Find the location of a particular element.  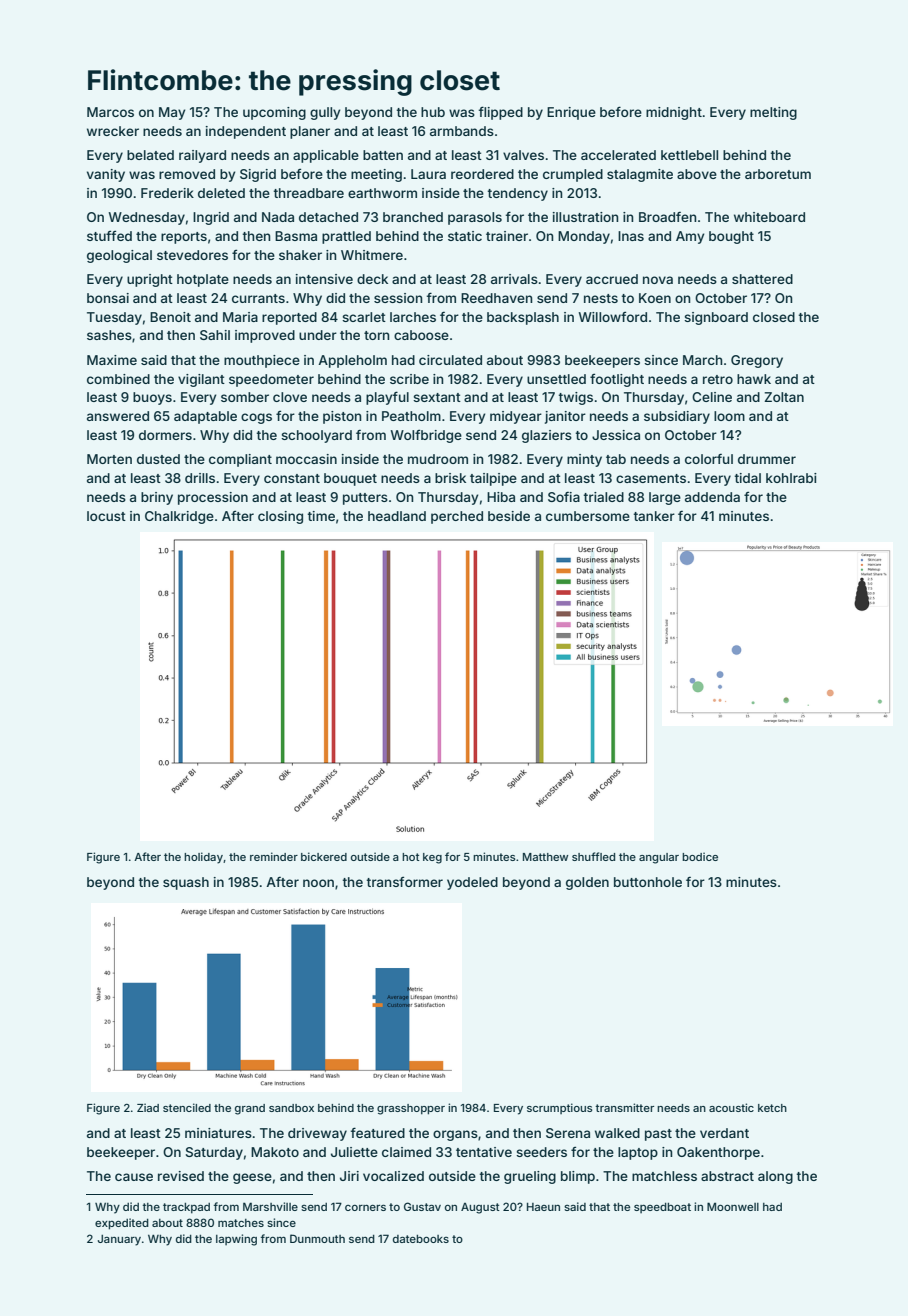

perched is located at coordinates (457, 517).
